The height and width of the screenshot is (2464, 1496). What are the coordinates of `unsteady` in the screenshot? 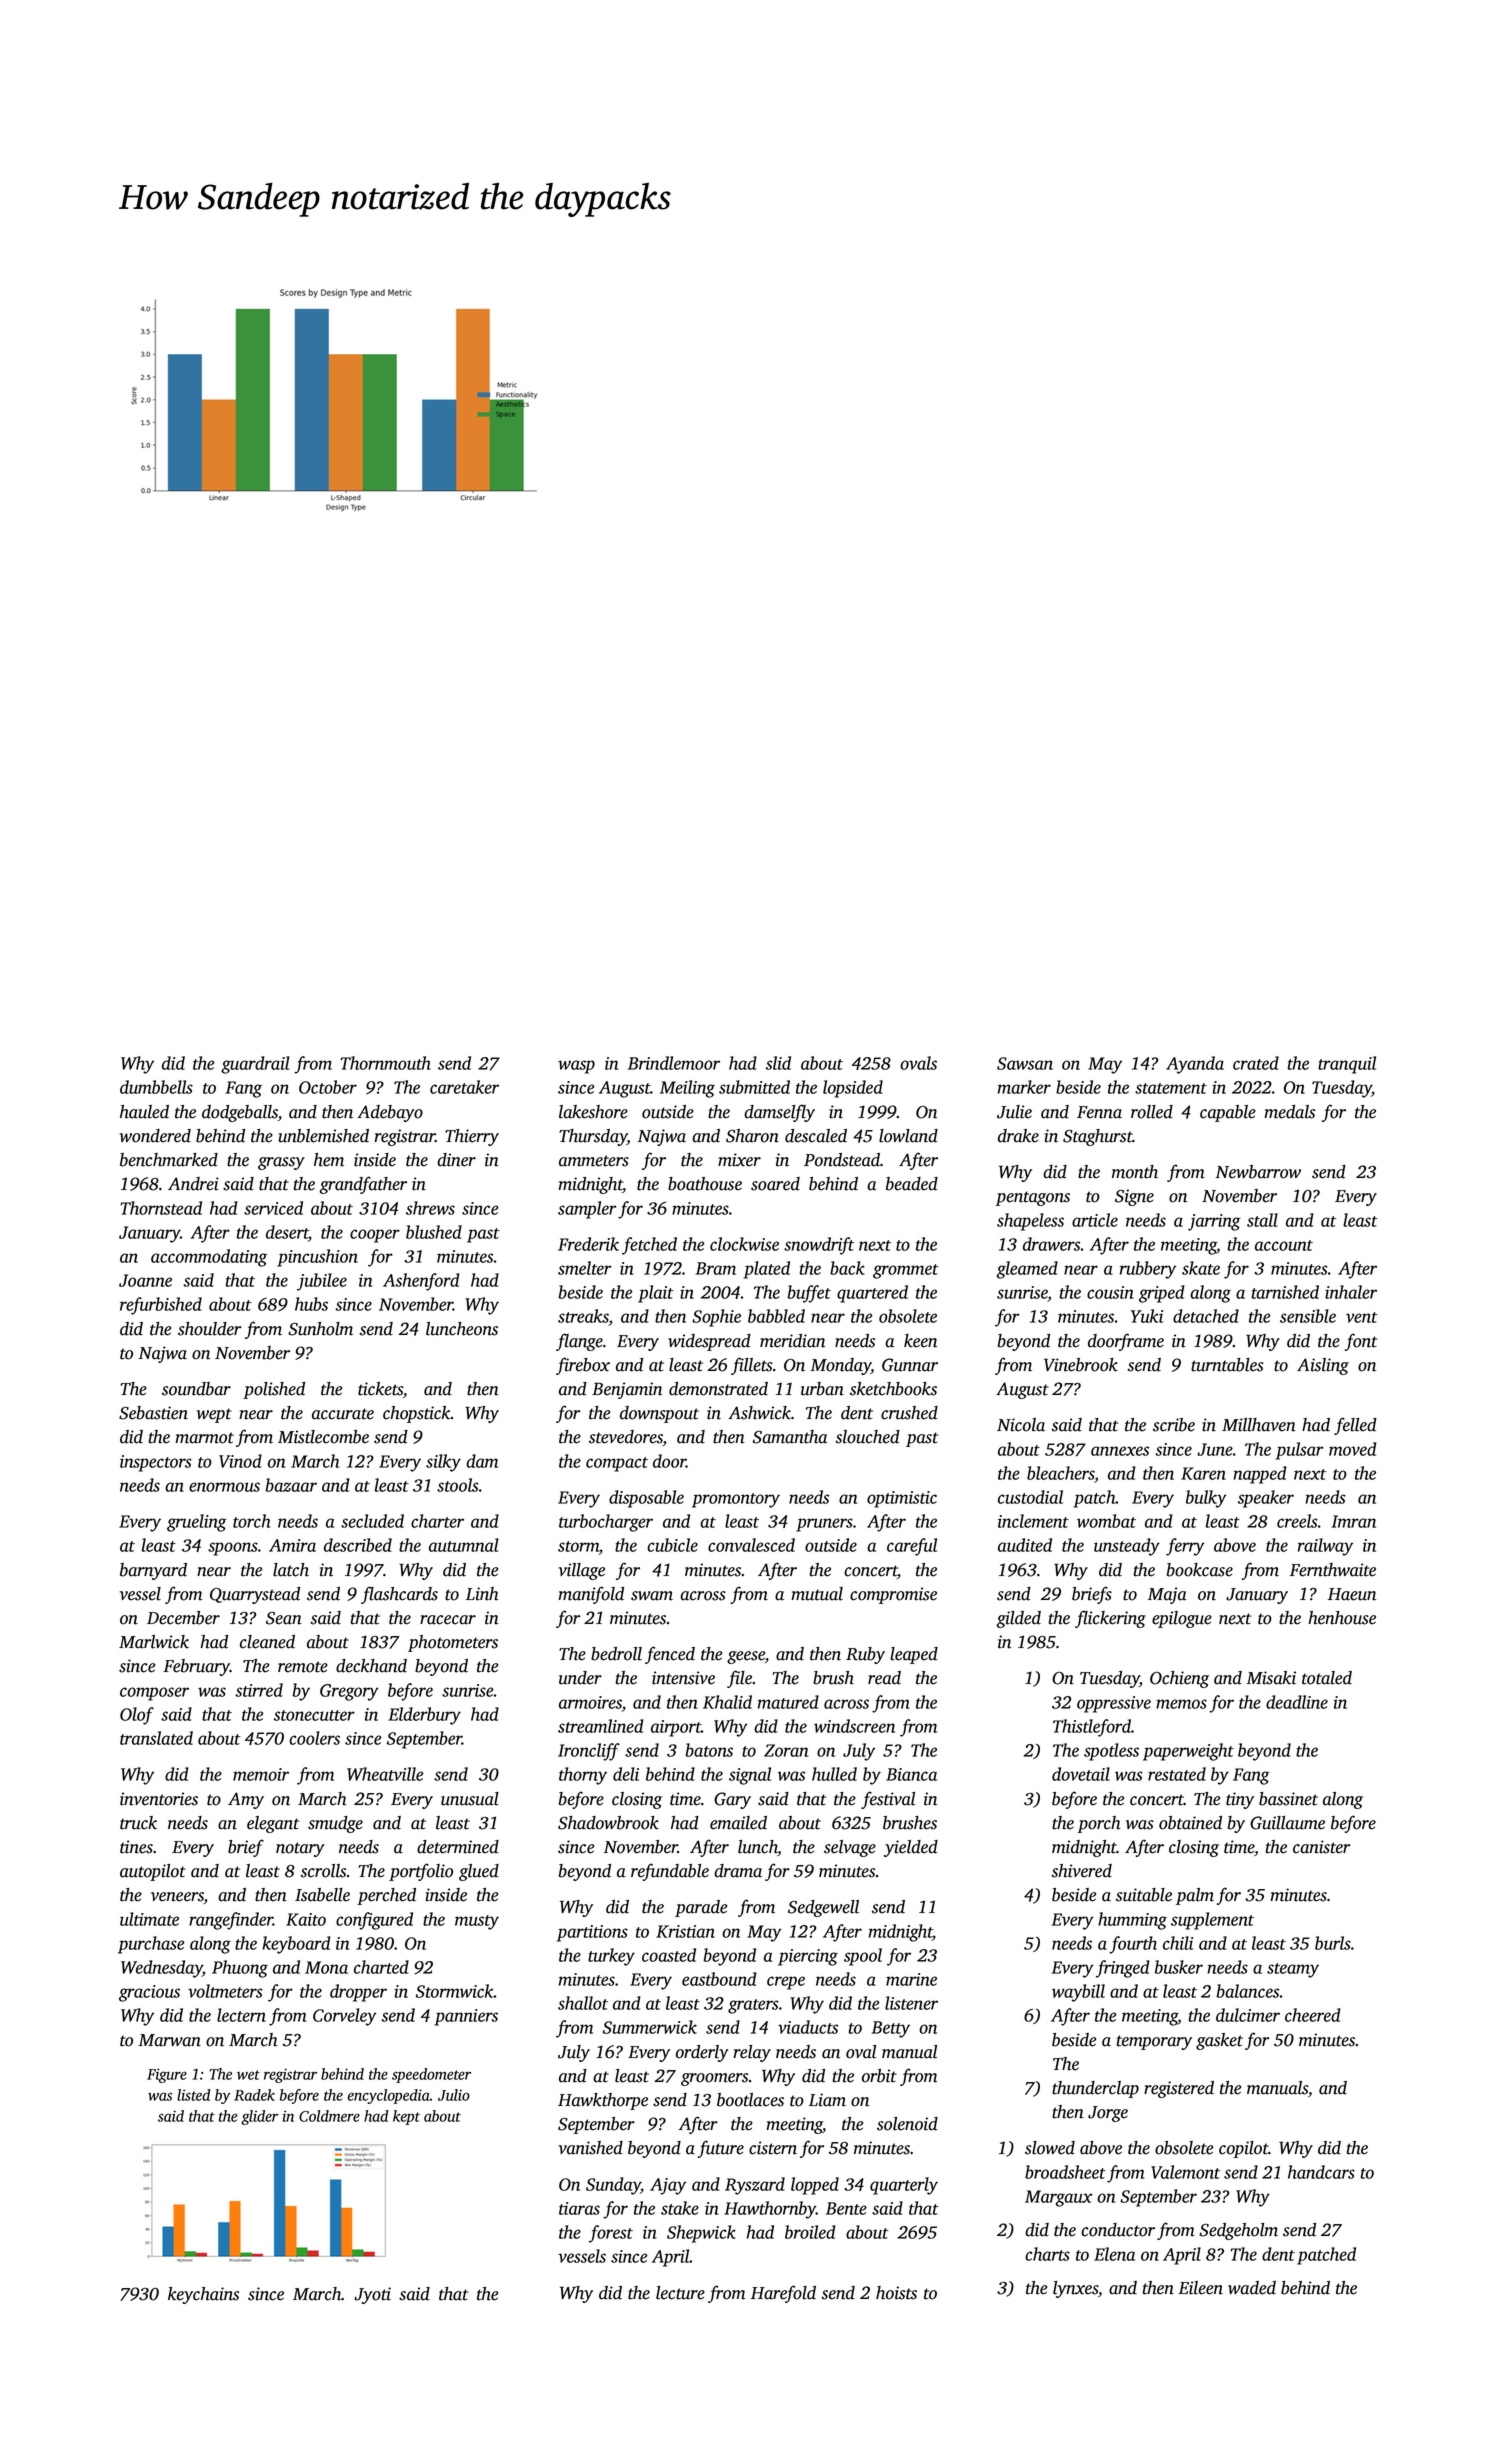 It's located at (1127, 1547).
